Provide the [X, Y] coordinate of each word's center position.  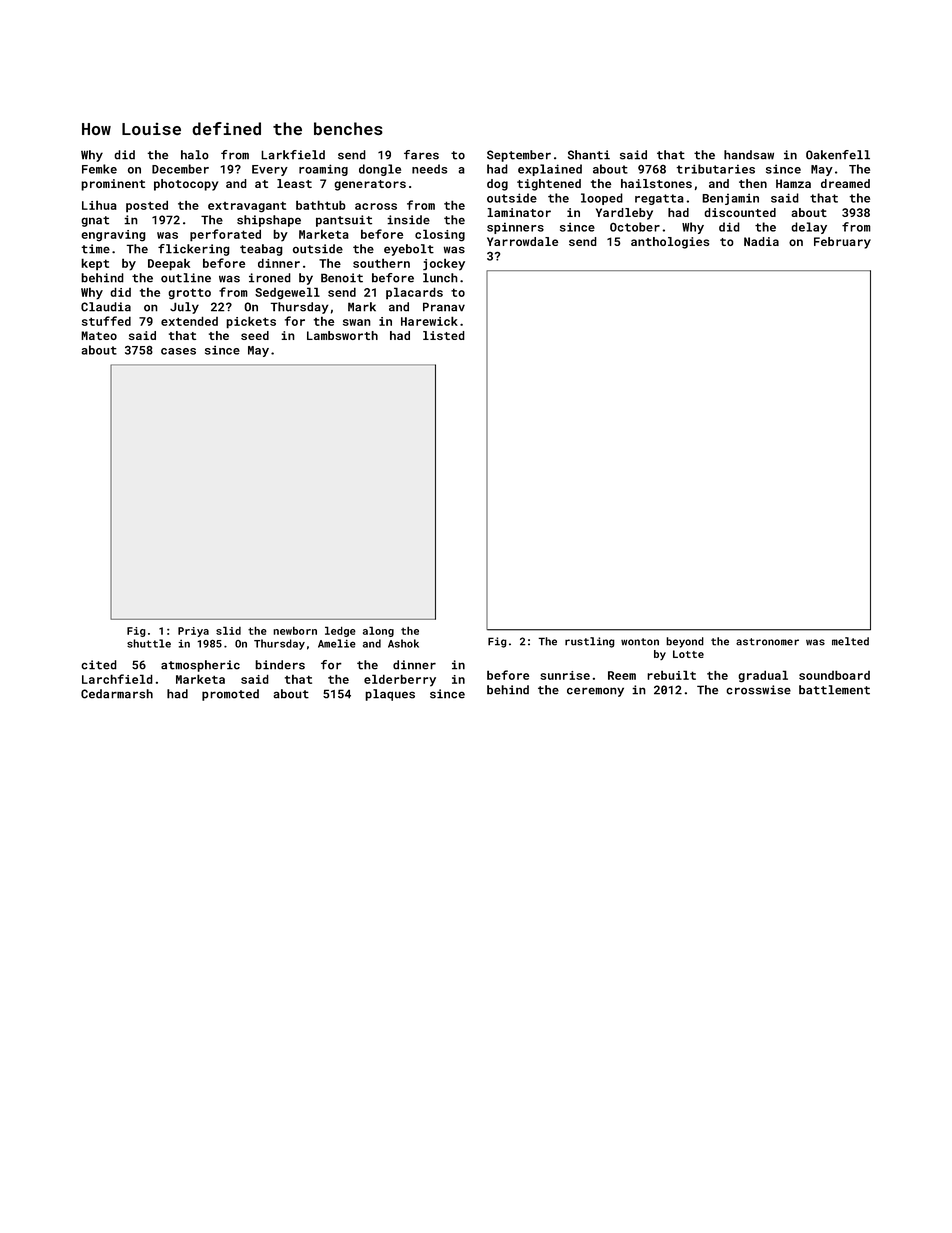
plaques [390, 695]
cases [178, 351]
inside [408, 220]
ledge [340, 631]
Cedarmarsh [117, 694]
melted [850, 641]
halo [195, 155]
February [842, 243]
